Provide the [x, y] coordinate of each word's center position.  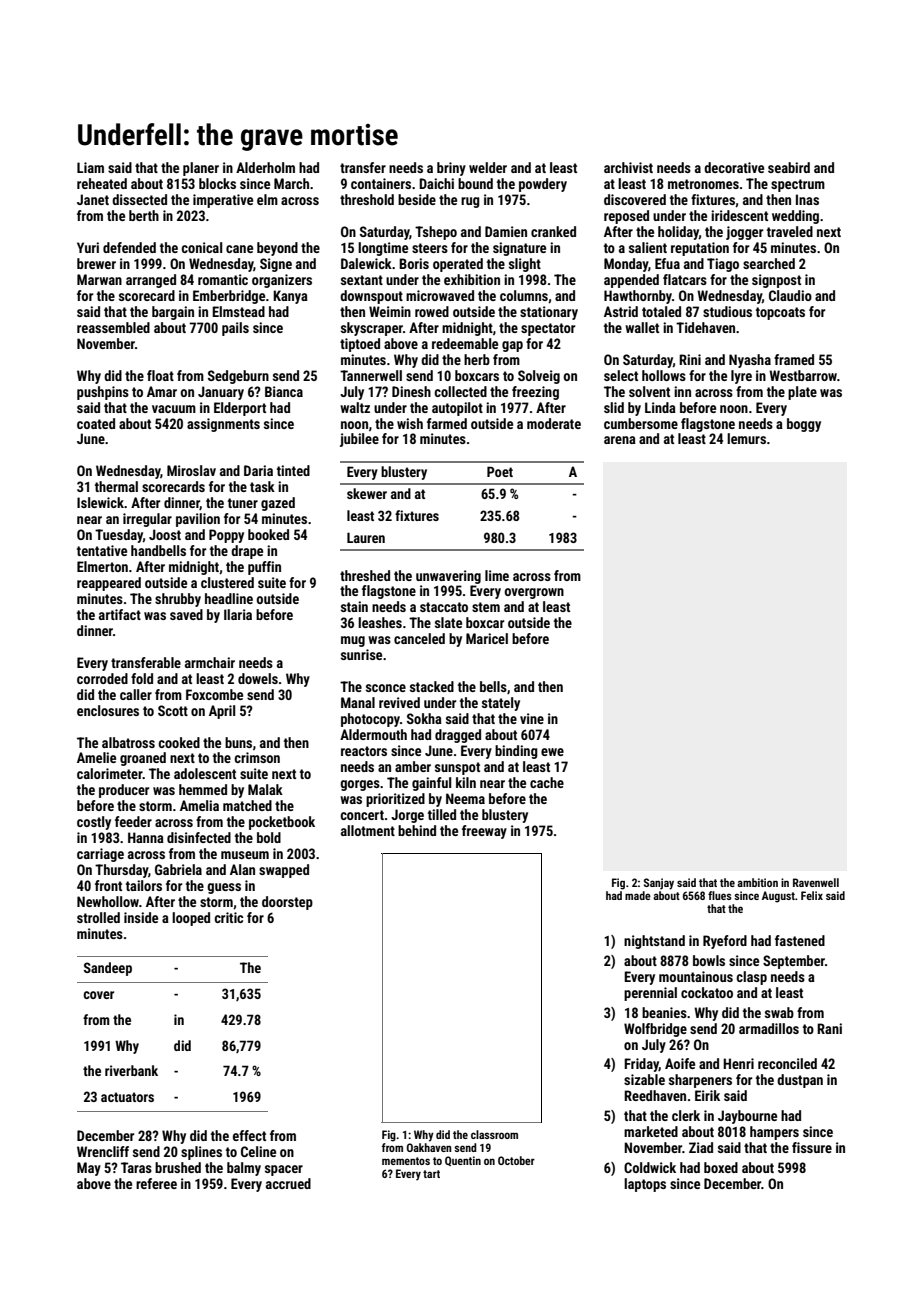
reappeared [109, 584]
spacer [284, 1170]
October [516, 1160]
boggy [804, 425]
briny [451, 169]
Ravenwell [816, 882]
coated [96, 423]
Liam [90, 167]
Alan [242, 869]
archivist [628, 167]
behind [417, 830]
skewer [367, 493]
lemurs [746, 438]
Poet [500, 471]
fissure [812, 1147]
